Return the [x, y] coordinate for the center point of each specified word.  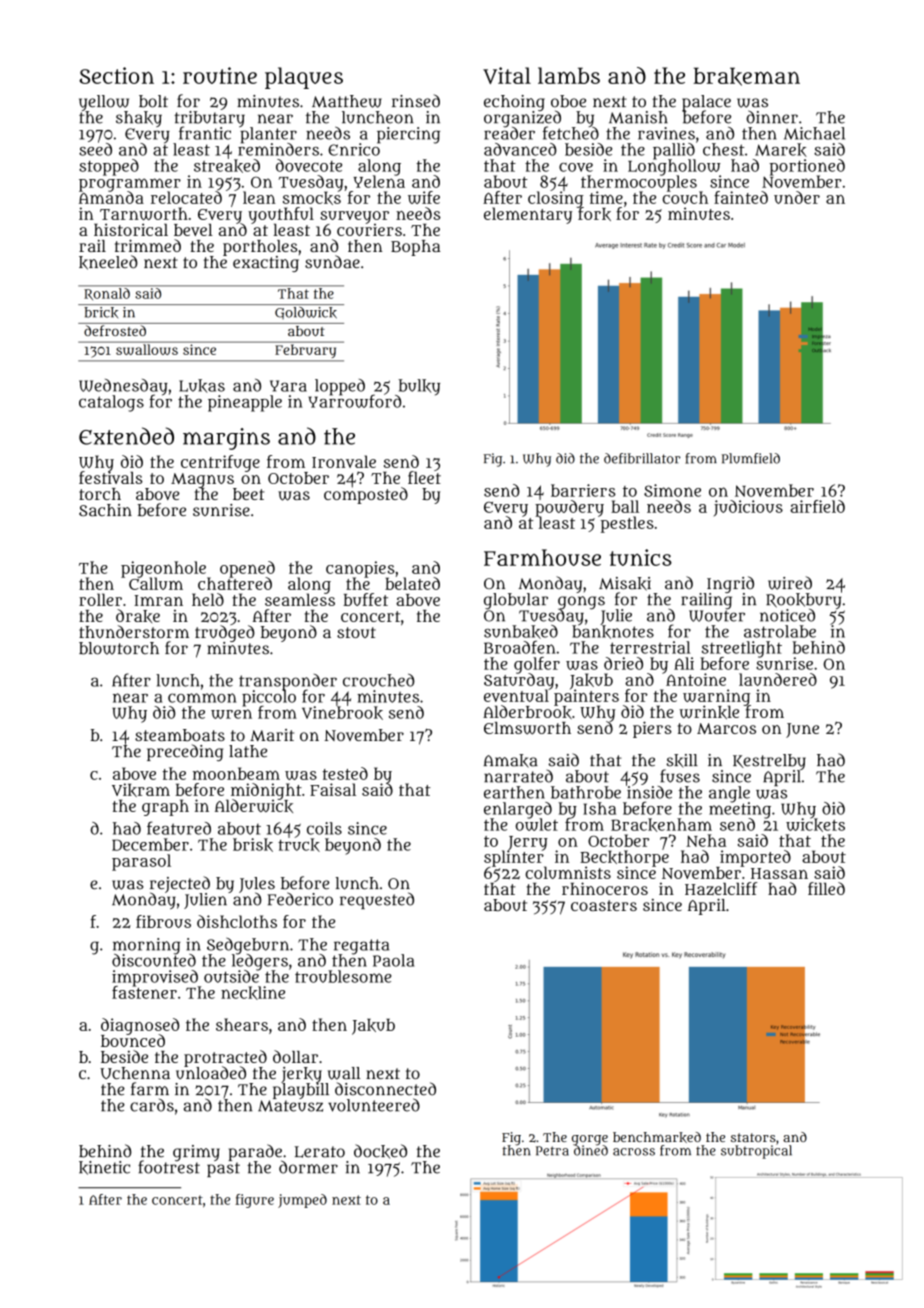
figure [254, 1201]
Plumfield [751, 458]
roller [100, 599]
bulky [419, 387]
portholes [260, 248]
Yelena [379, 182]
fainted [741, 197]
